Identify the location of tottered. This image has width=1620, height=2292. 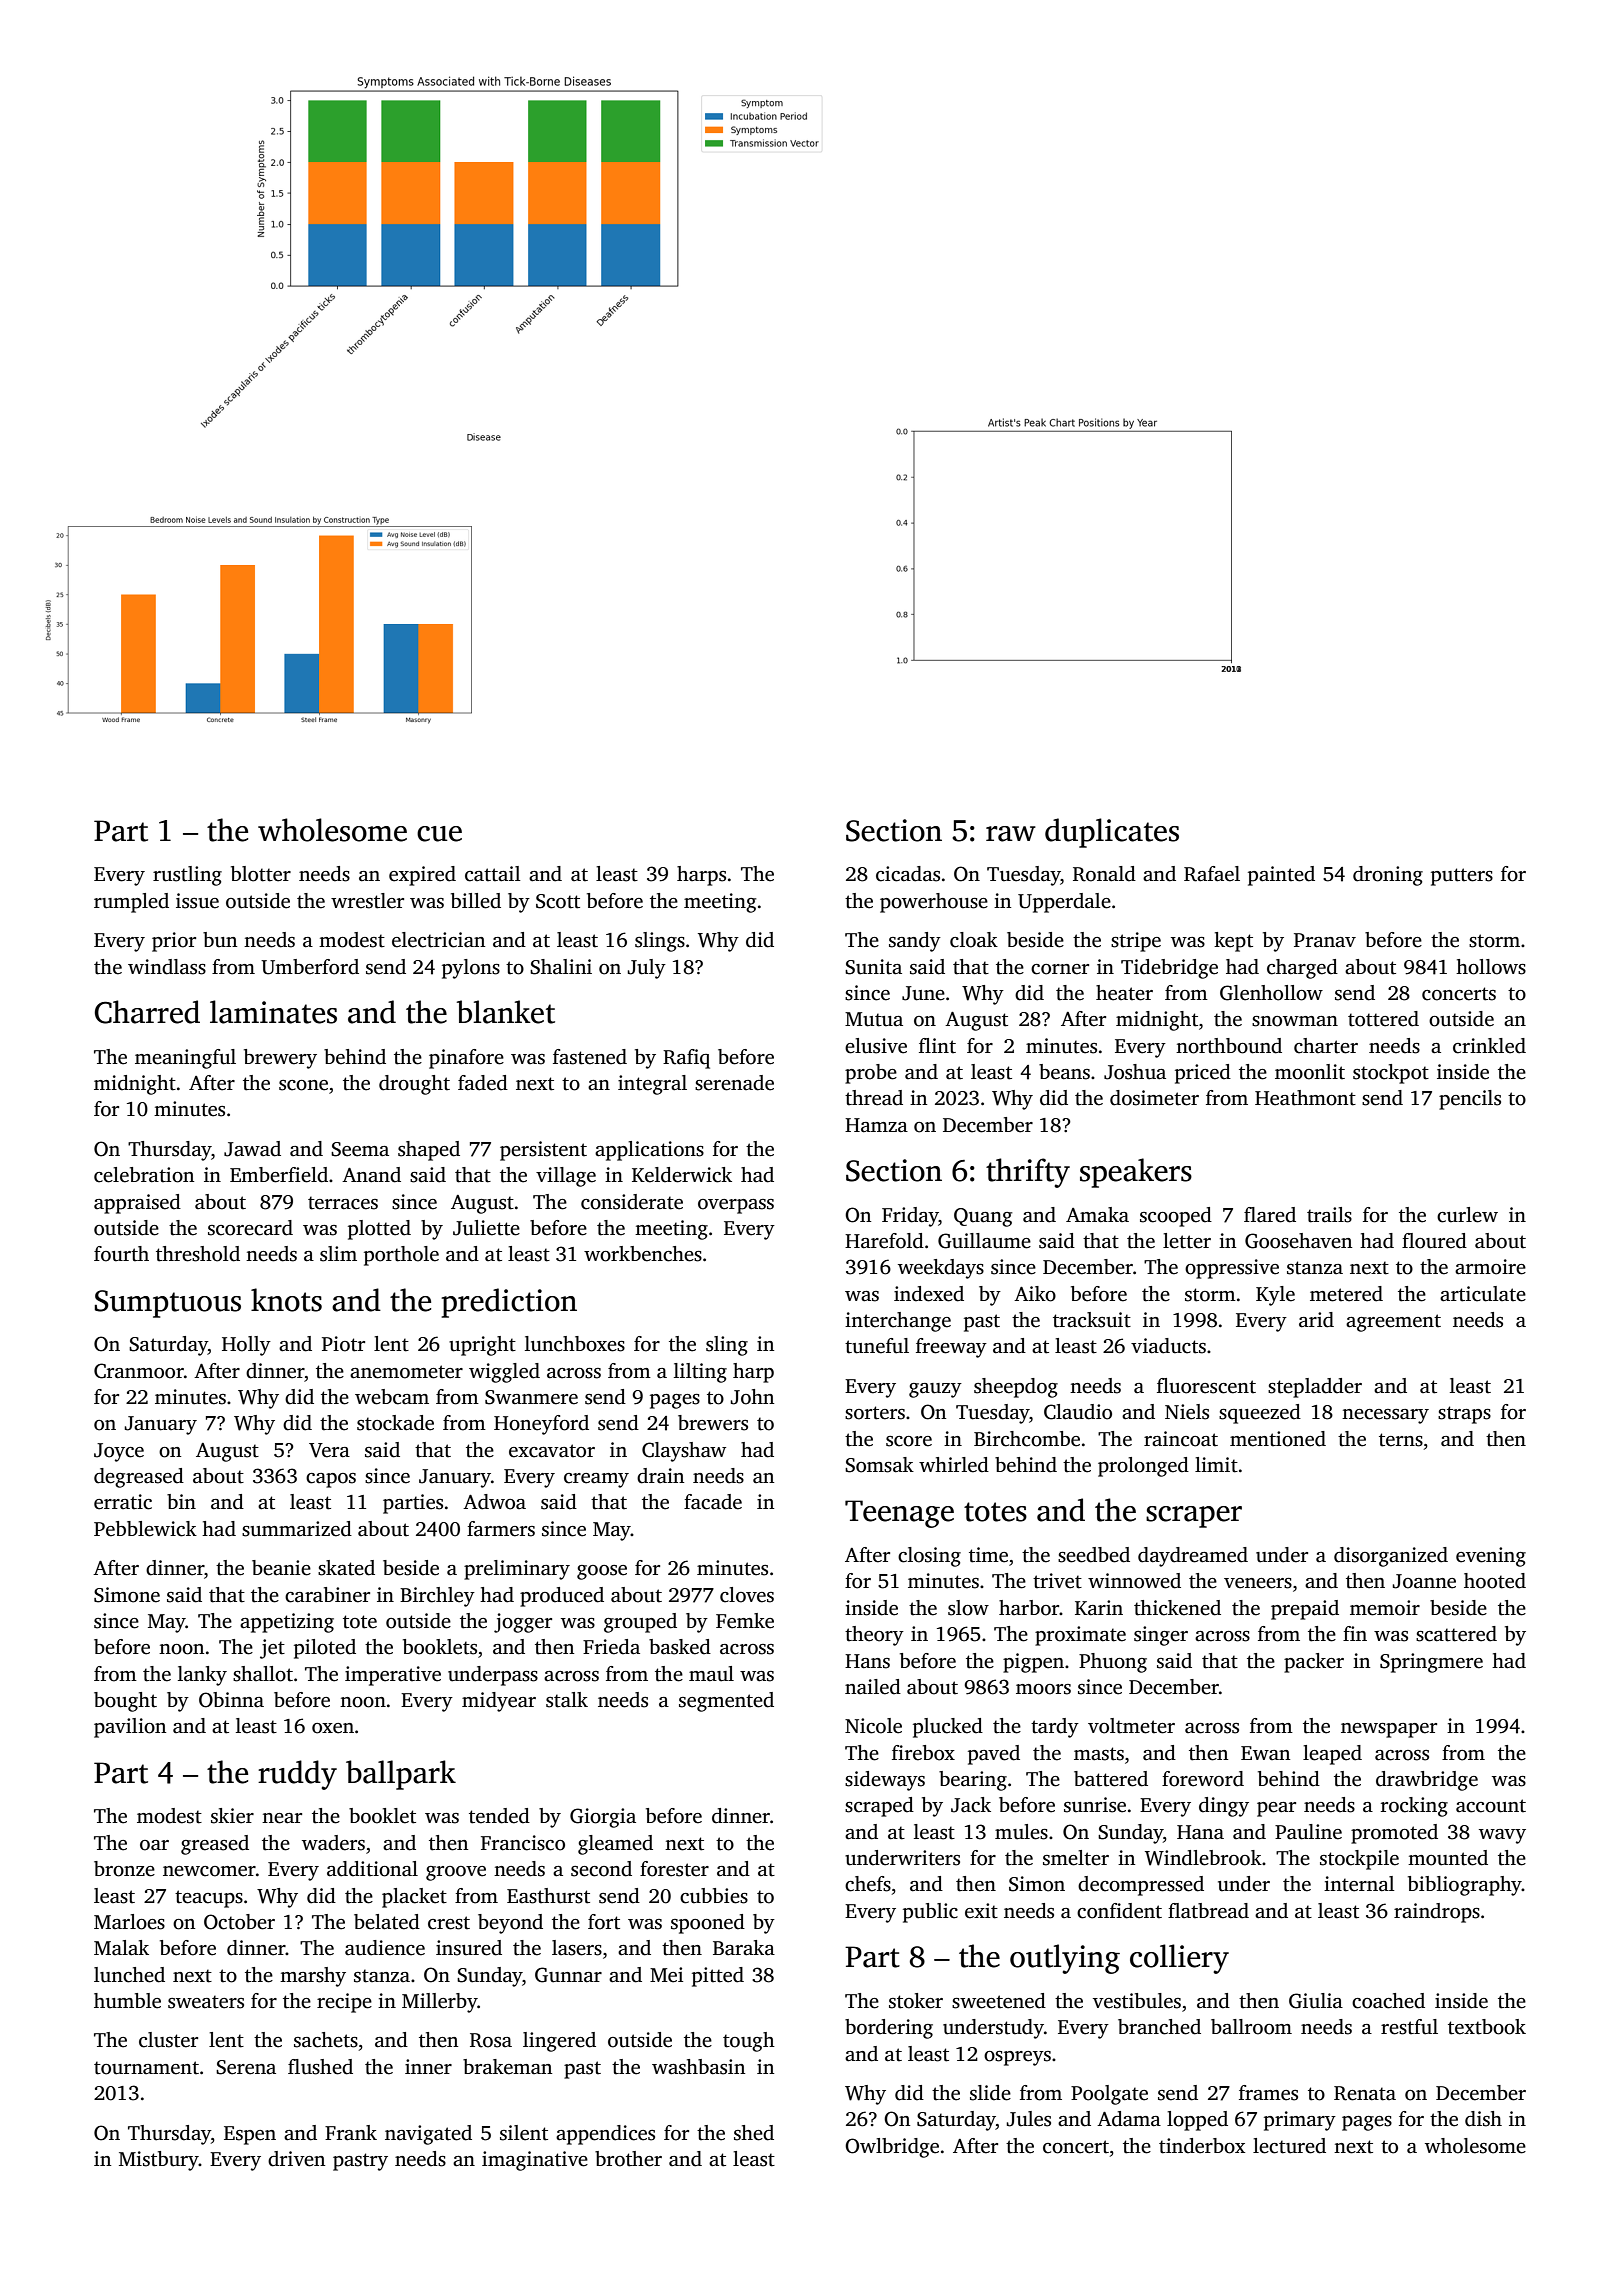
(1383, 1019).
